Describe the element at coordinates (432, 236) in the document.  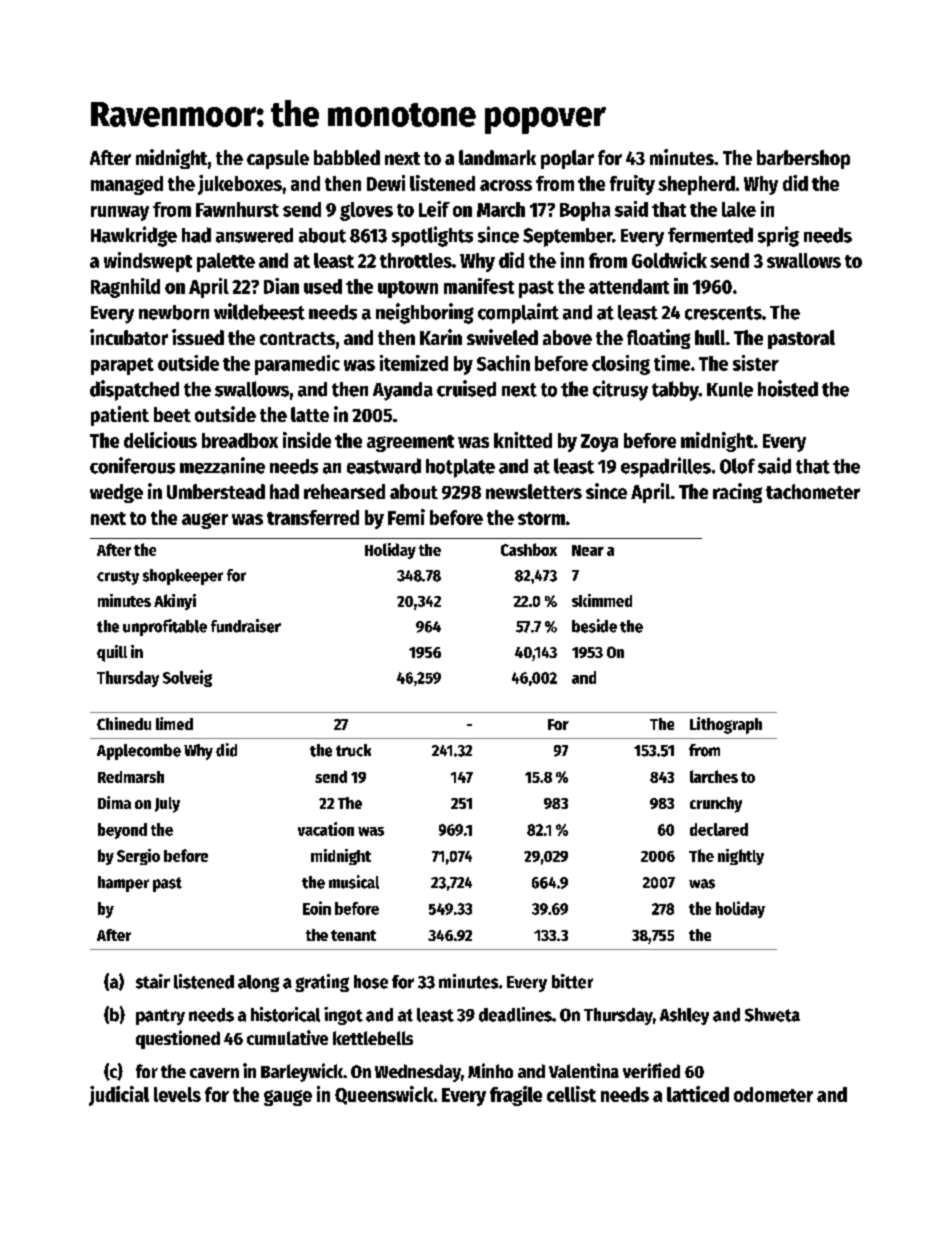
I see `spotlights` at that location.
